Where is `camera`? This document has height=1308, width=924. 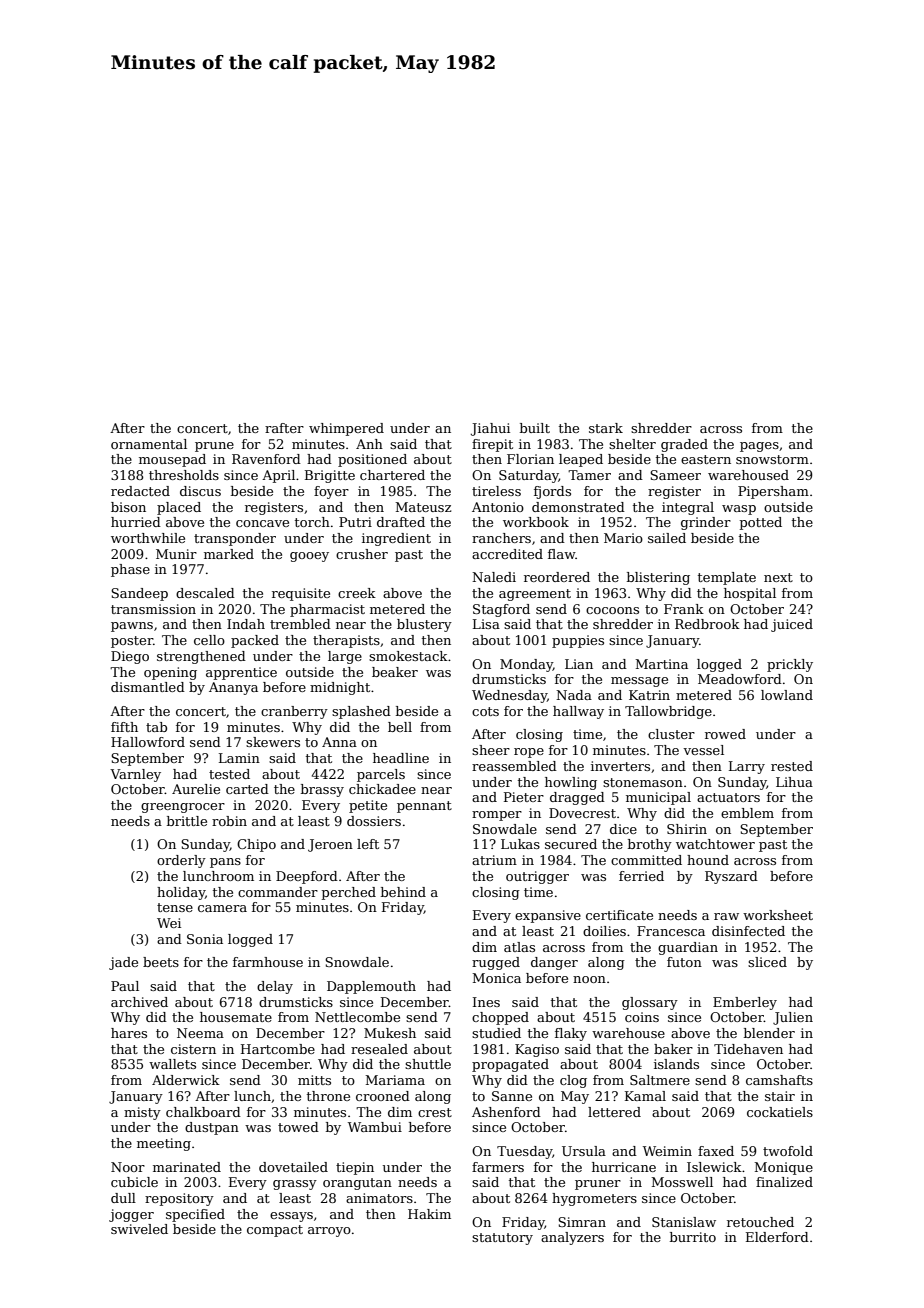
camera is located at coordinates (222, 908).
